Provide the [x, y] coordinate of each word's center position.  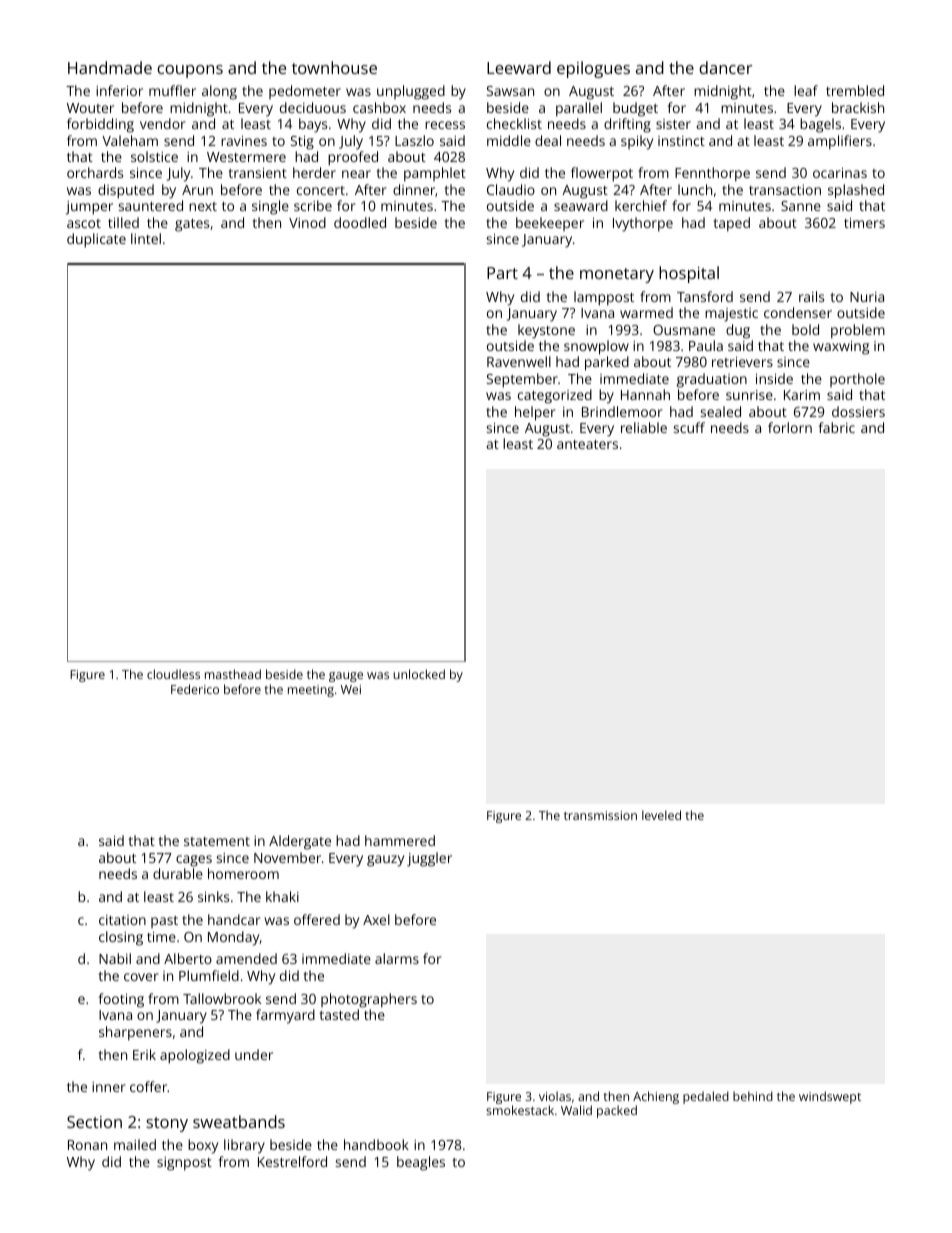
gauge [346, 677]
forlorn [790, 427]
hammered [400, 840]
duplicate [96, 240]
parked [607, 363]
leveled [661, 815]
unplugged [411, 92]
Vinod [307, 222]
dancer [725, 67]
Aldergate [300, 842]
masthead [233, 674]
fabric [837, 427]
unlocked [419, 674]
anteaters [587, 444]
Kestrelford [292, 1161]
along [219, 92]
